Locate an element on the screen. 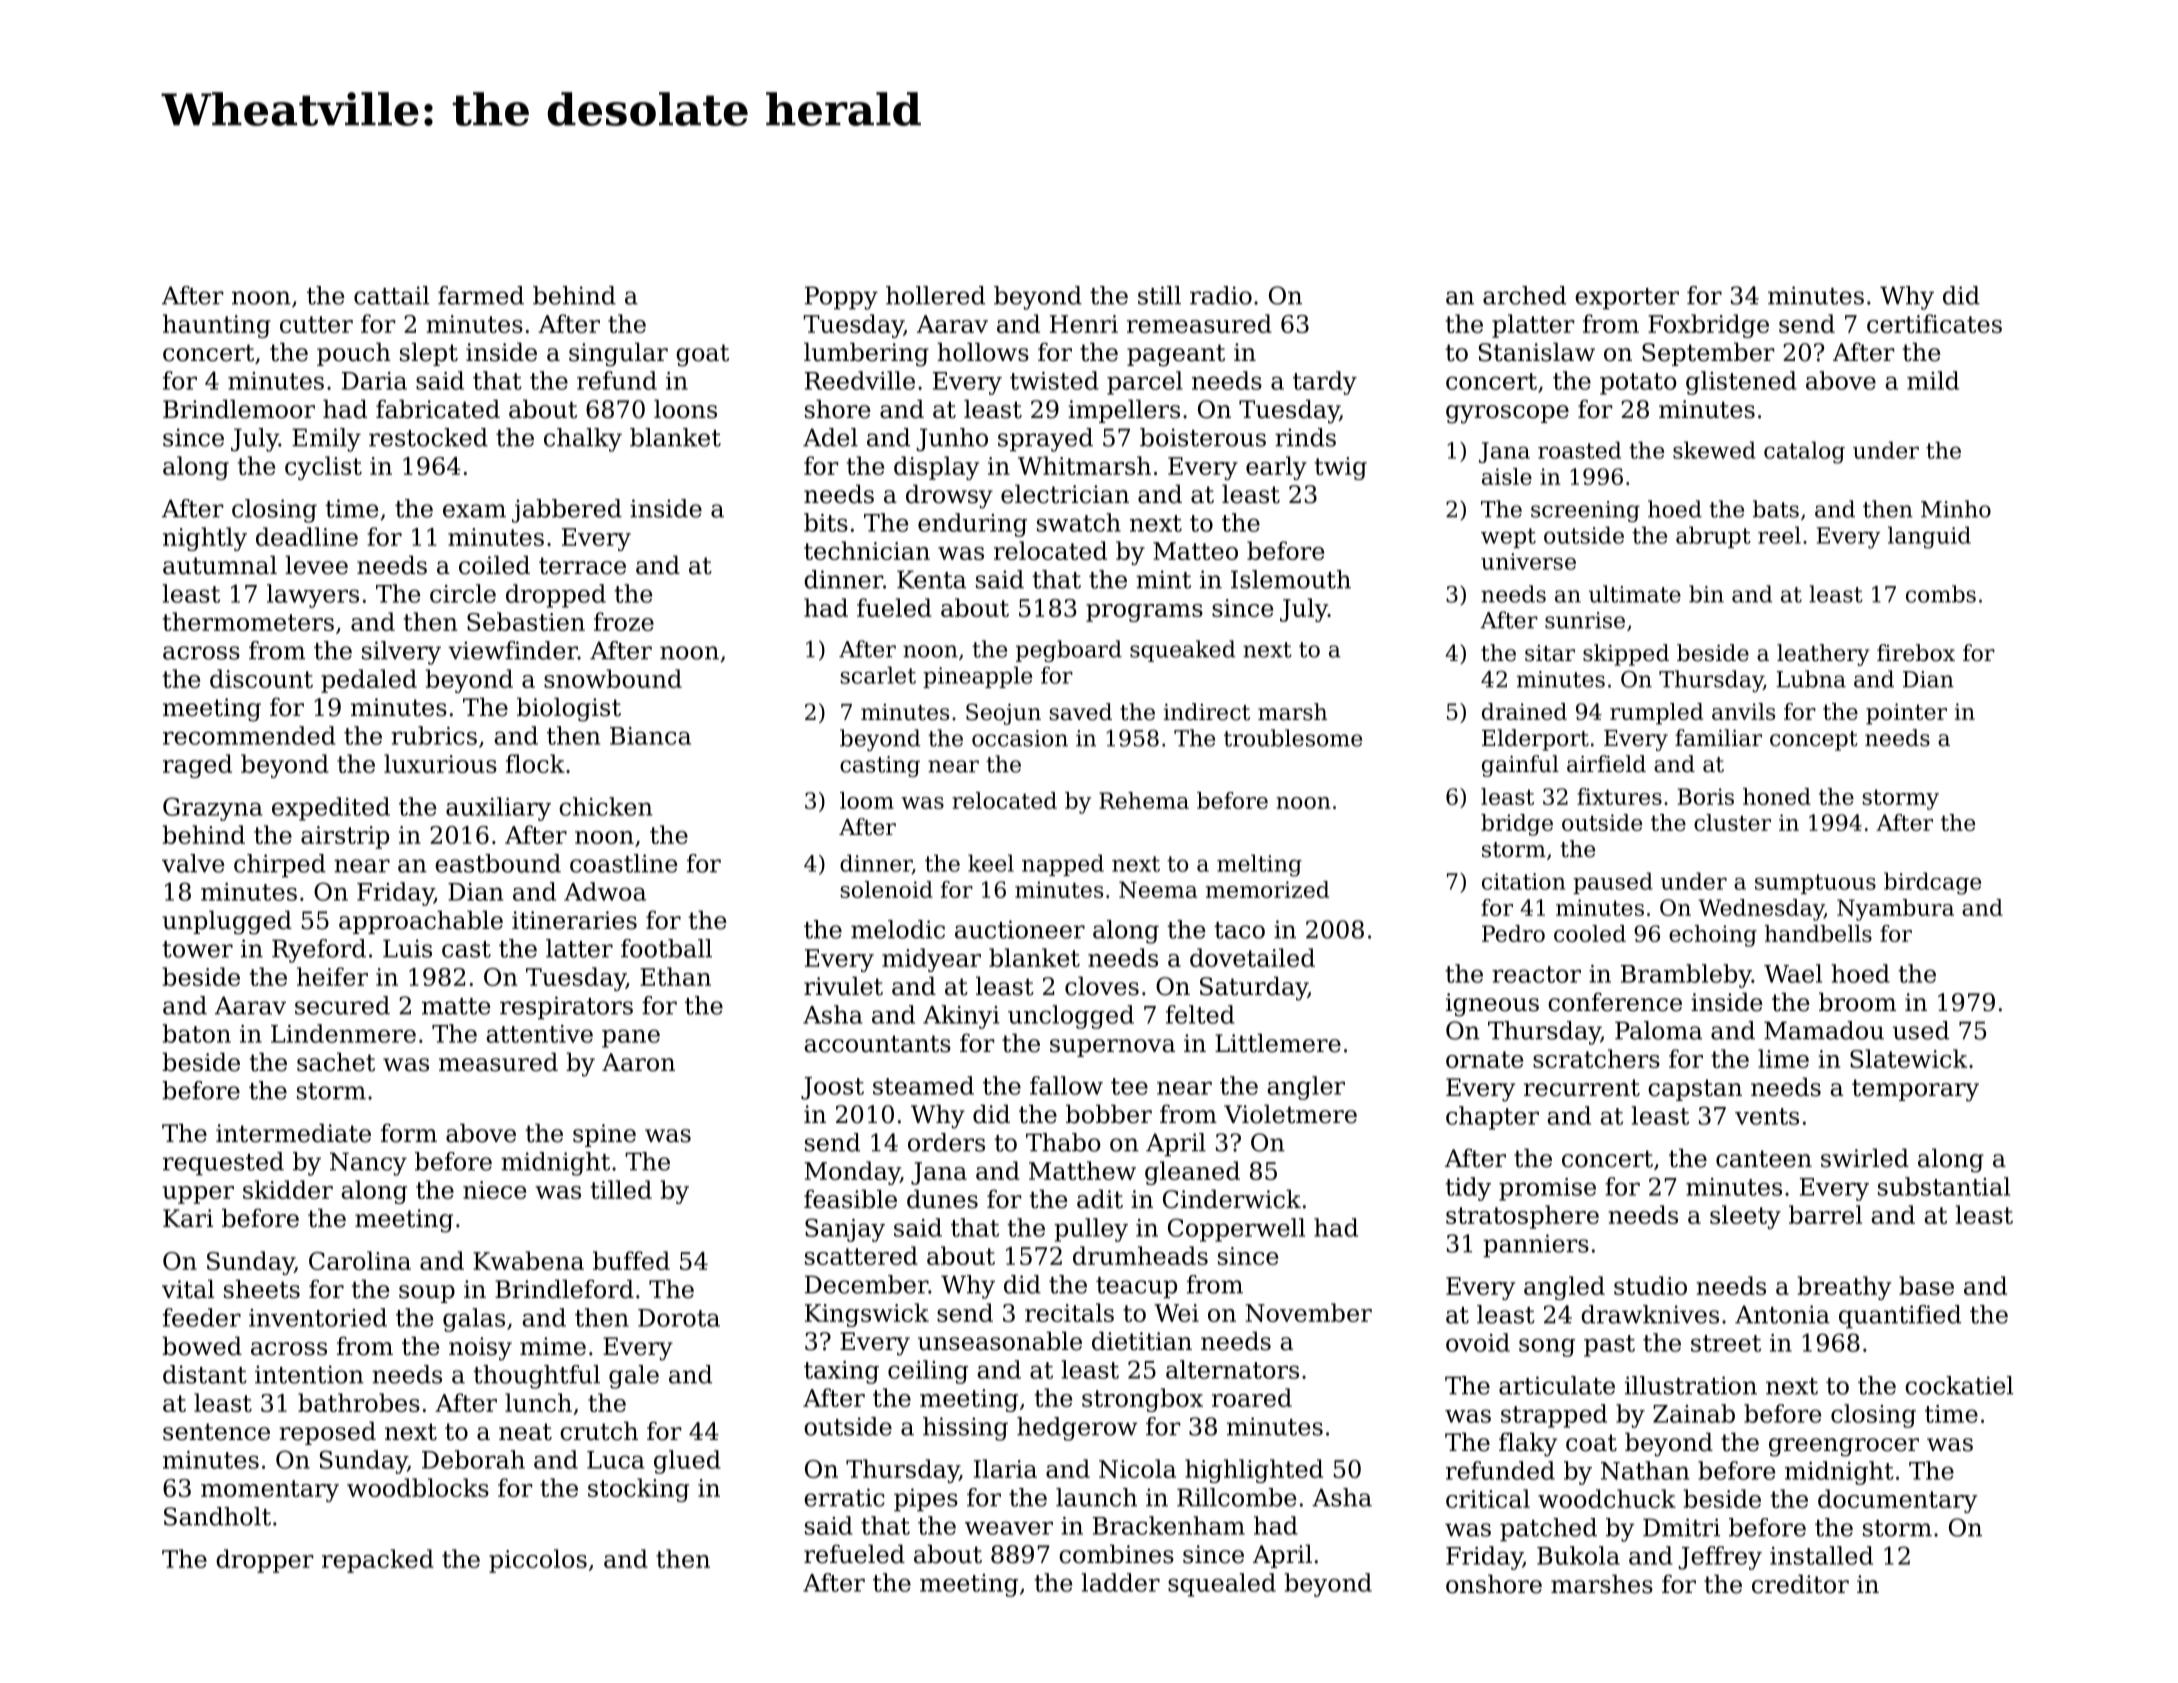  Mamadou is located at coordinates (1824, 1030).
